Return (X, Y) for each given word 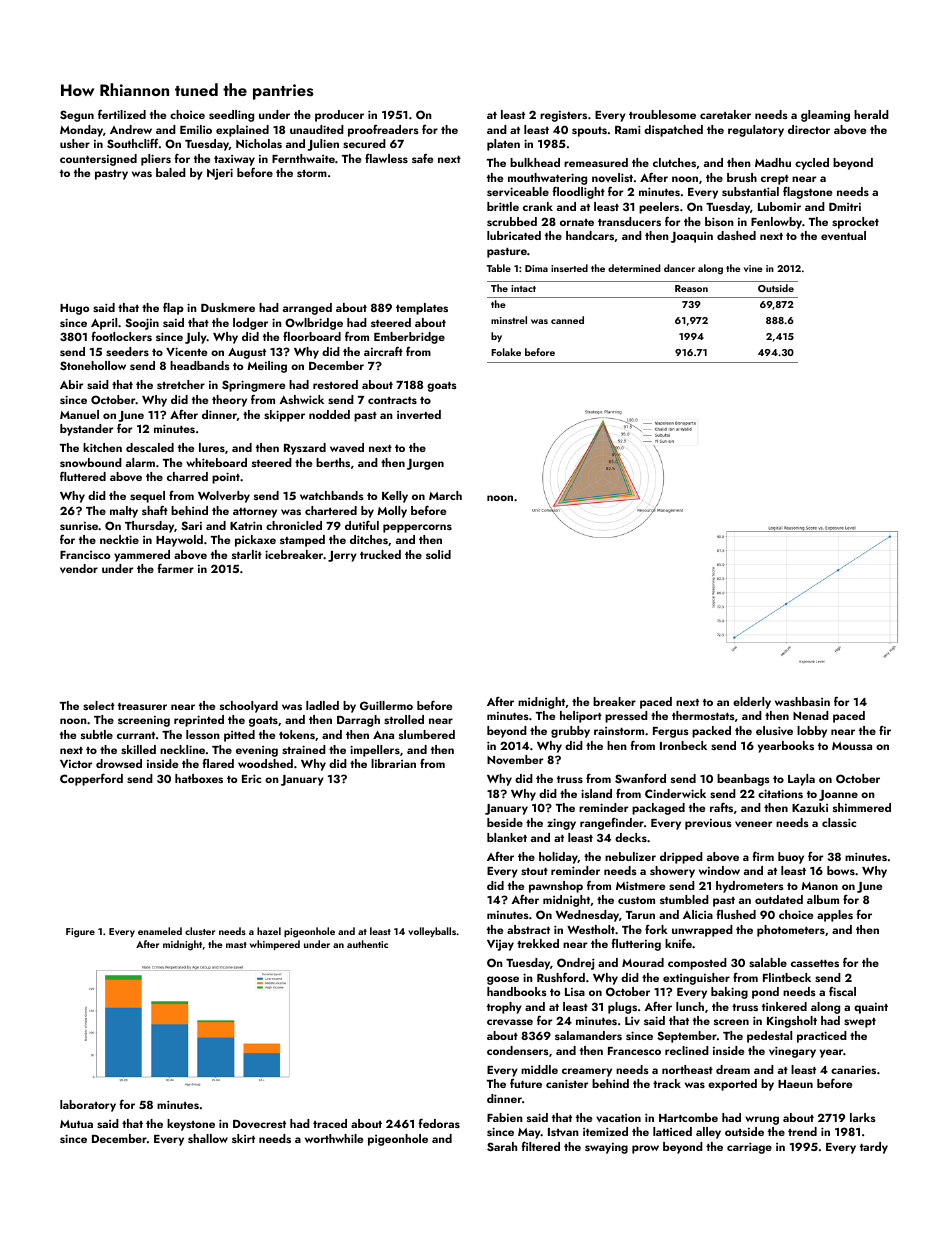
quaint (871, 1008)
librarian (393, 763)
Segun (77, 116)
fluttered (83, 476)
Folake (506, 352)
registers (563, 116)
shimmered (862, 807)
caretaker (725, 114)
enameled (160, 931)
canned (567, 320)
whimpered (275, 945)
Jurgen (425, 464)
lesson (203, 734)
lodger (250, 324)
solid (438, 554)
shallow (208, 1138)
